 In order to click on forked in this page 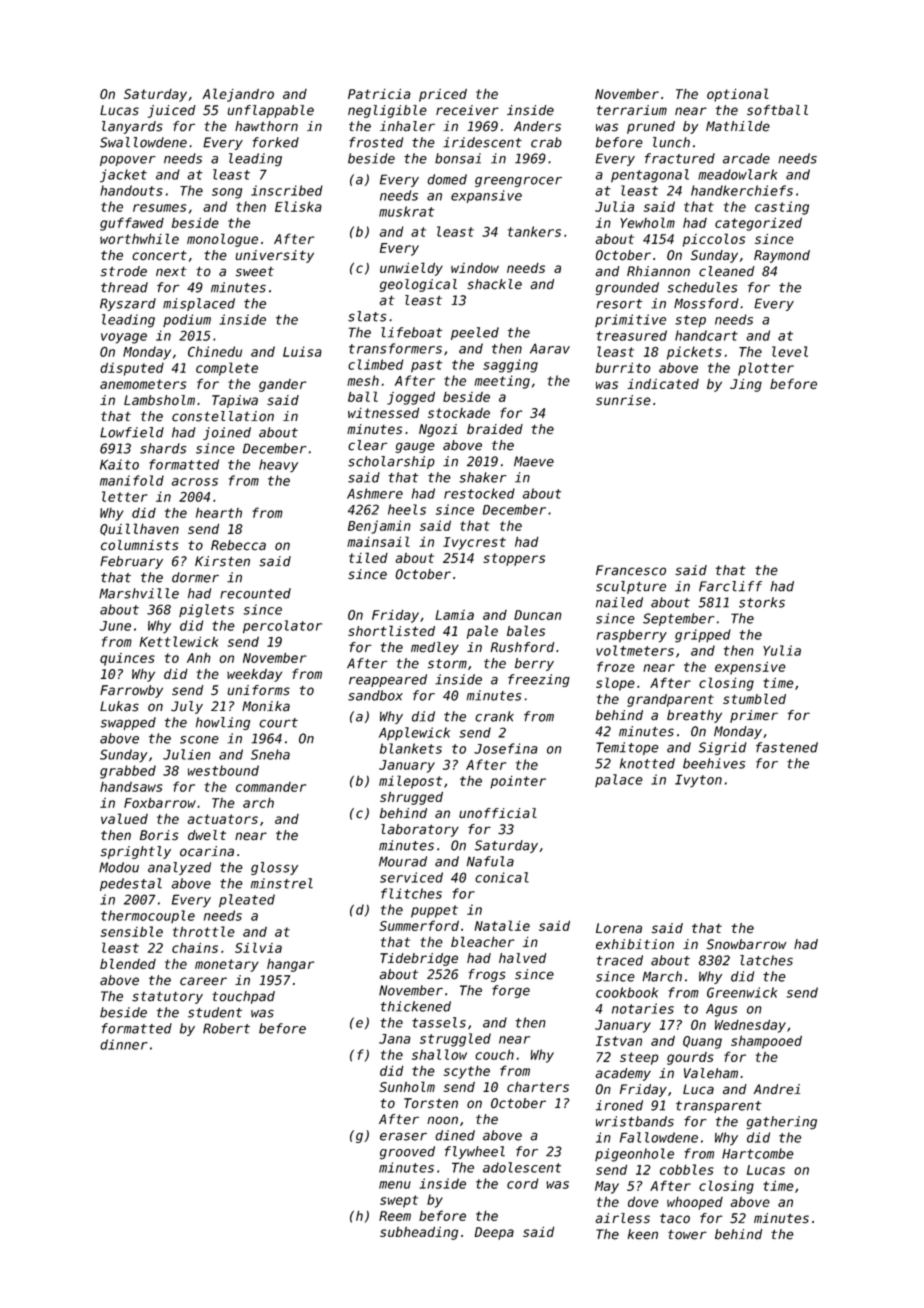, I will do `click(275, 142)`.
